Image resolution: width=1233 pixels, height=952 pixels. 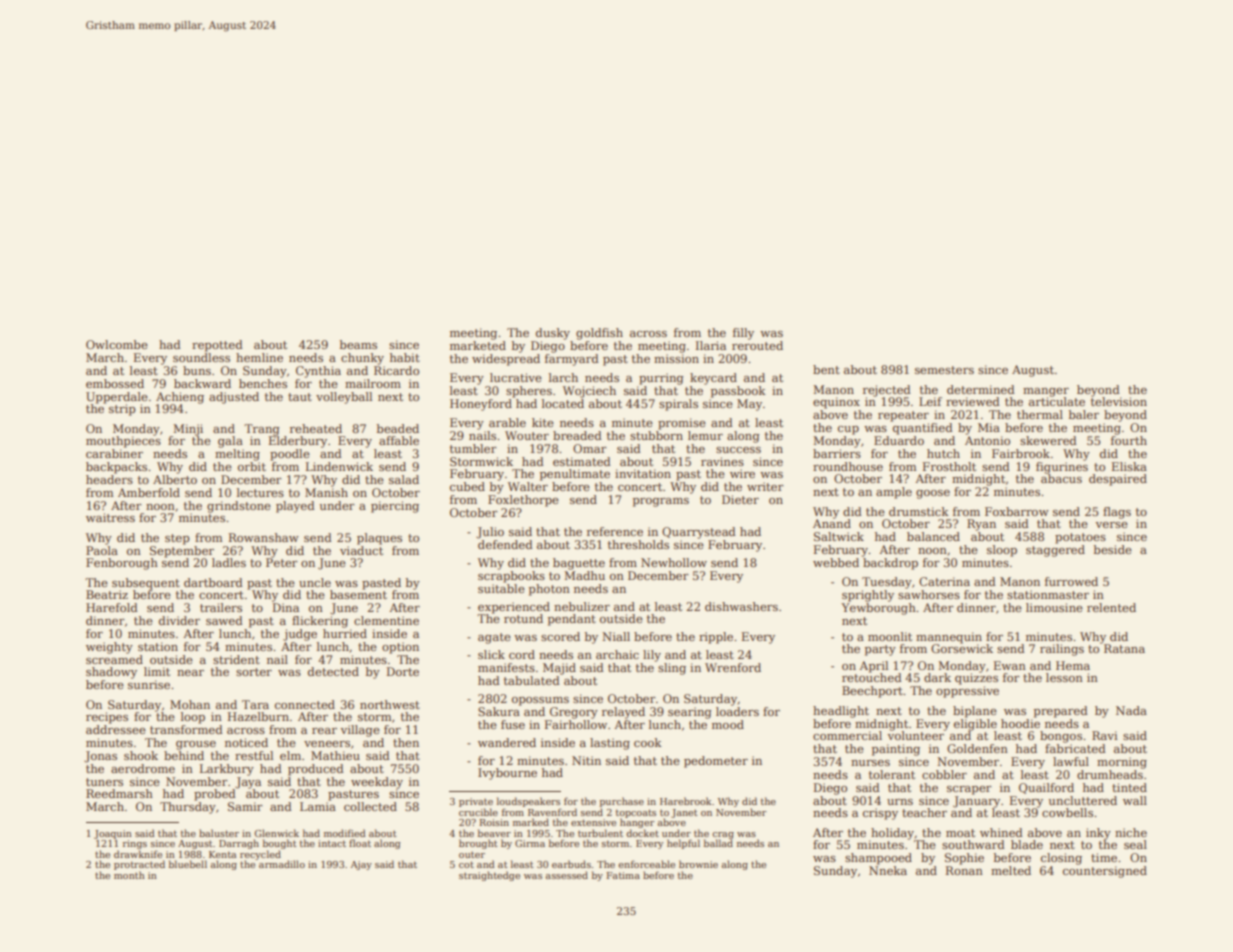 What do you see at coordinates (489, 876) in the screenshot?
I see `straightedge` at bounding box center [489, 876].
